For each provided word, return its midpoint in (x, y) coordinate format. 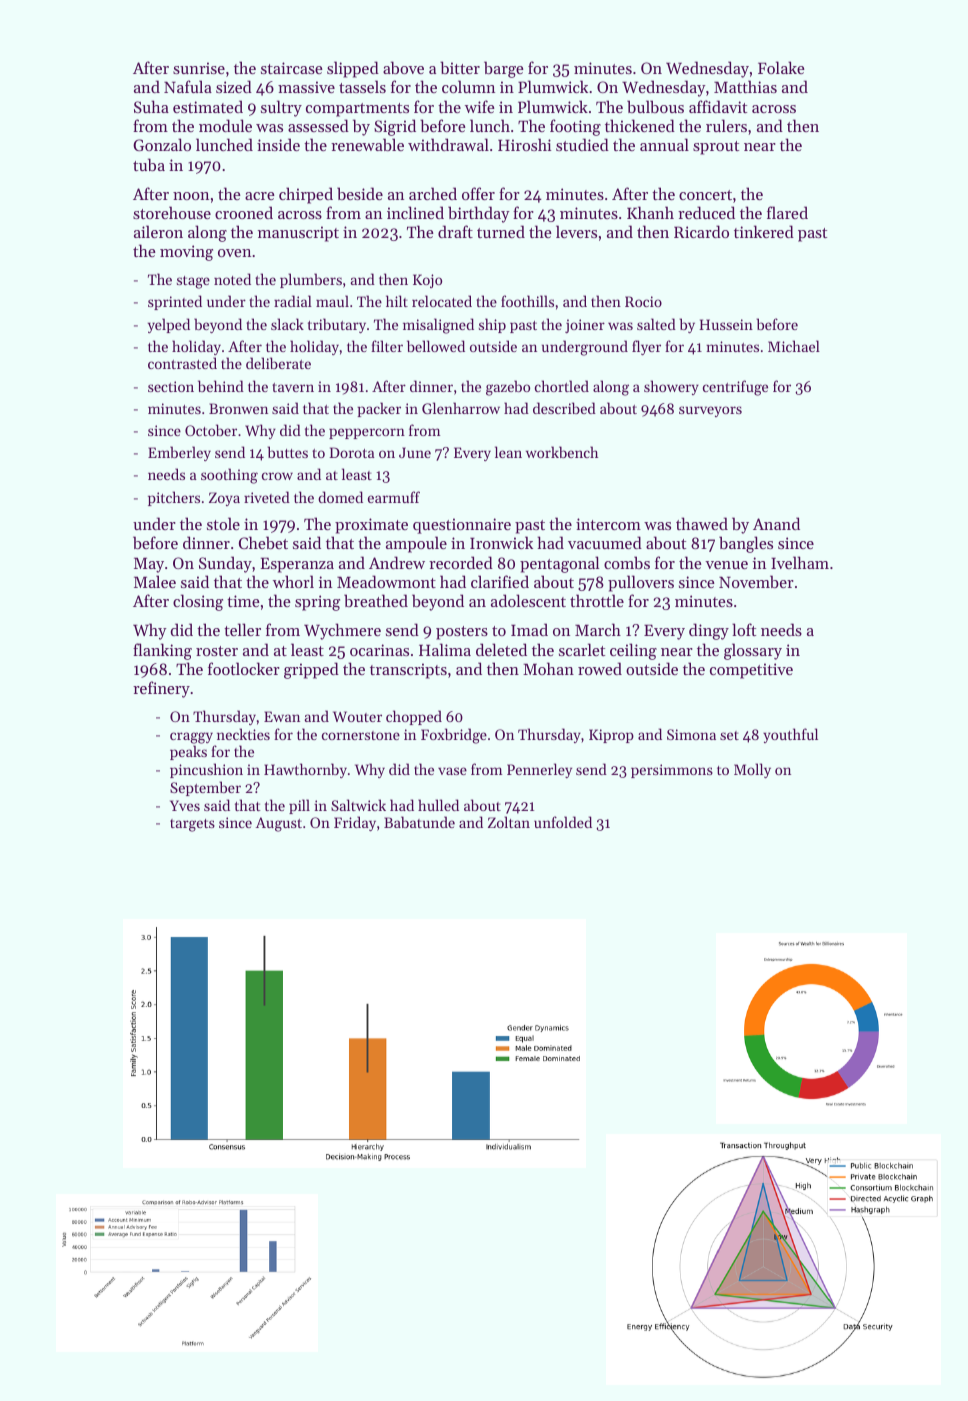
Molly (752, 770)
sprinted (175, 302)
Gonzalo (162, 144)
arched (433, 193)
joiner (585, 326)
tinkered (764, 231)
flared (787, 212)
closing (198, 602)
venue (726, 565)
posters (462, 633)
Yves (185, 805)
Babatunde (419, 822)
